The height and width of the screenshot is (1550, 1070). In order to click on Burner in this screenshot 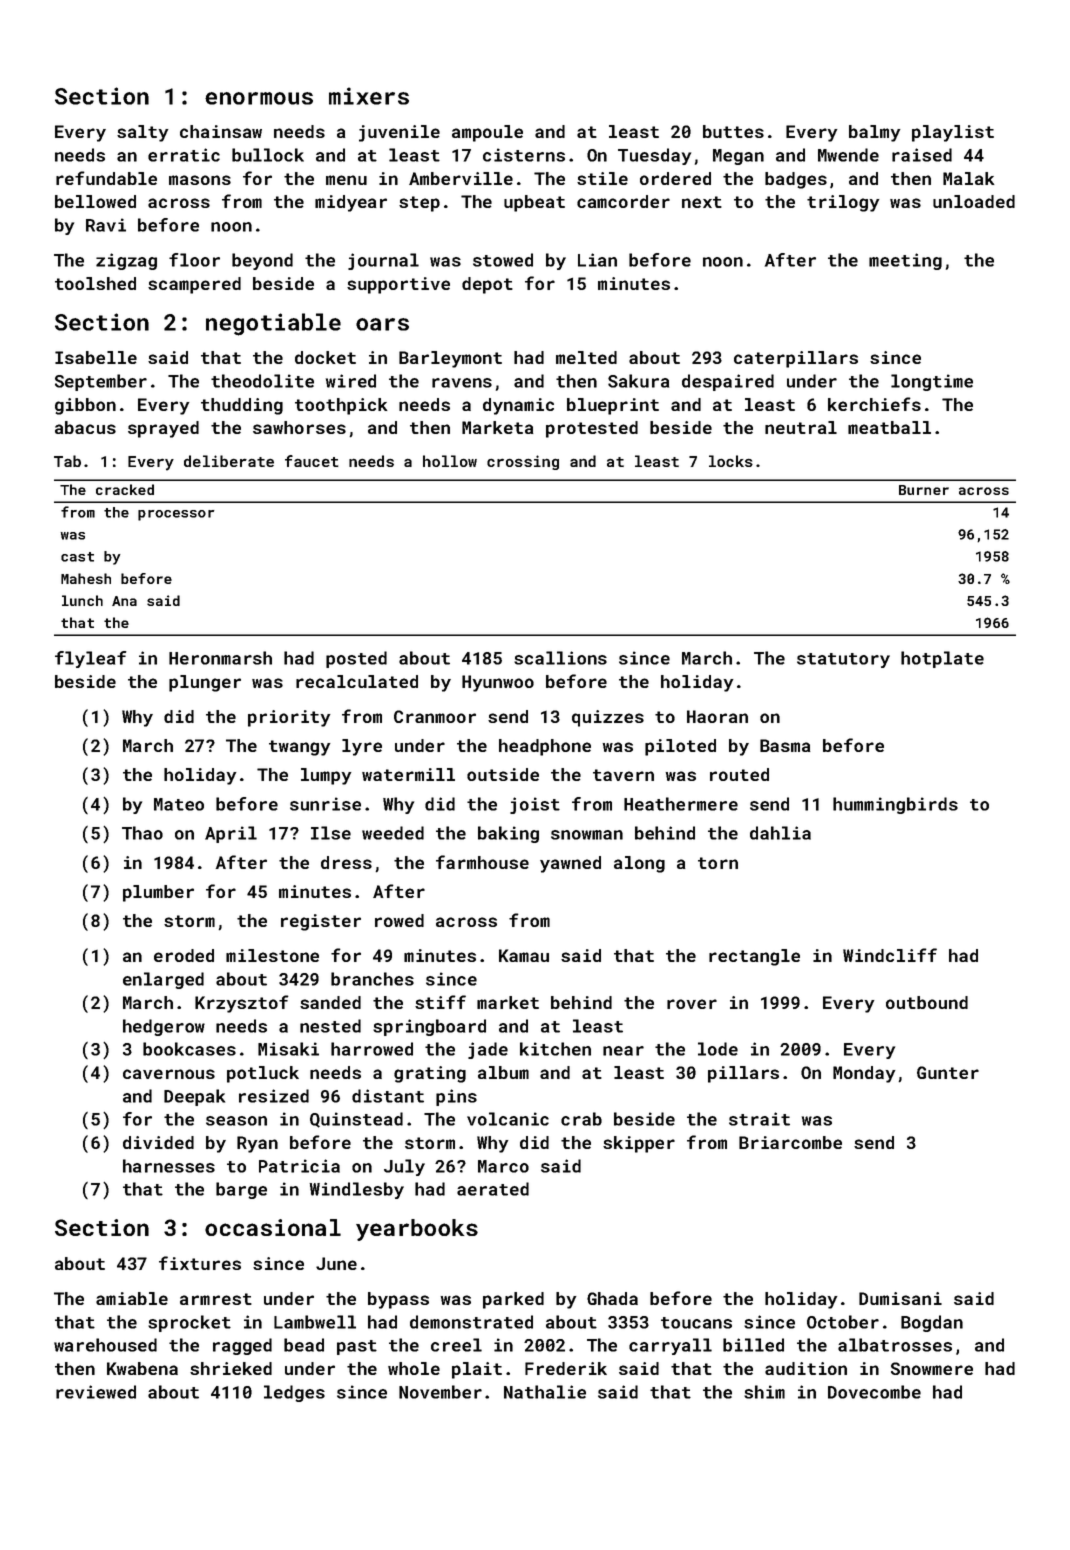, I will do `click(924, 490)`.
